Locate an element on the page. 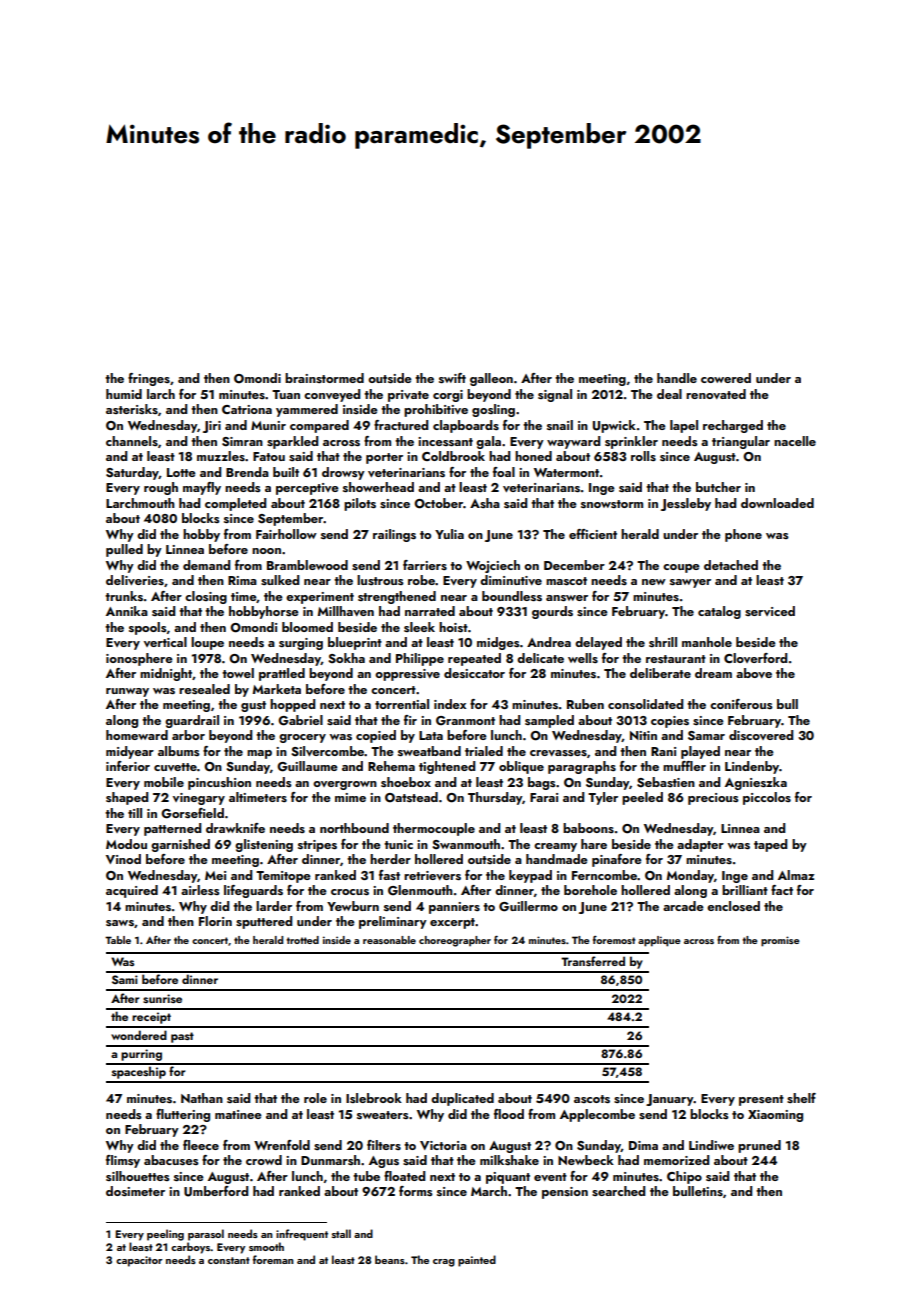  constant is located at coordinates (229, 1260).
